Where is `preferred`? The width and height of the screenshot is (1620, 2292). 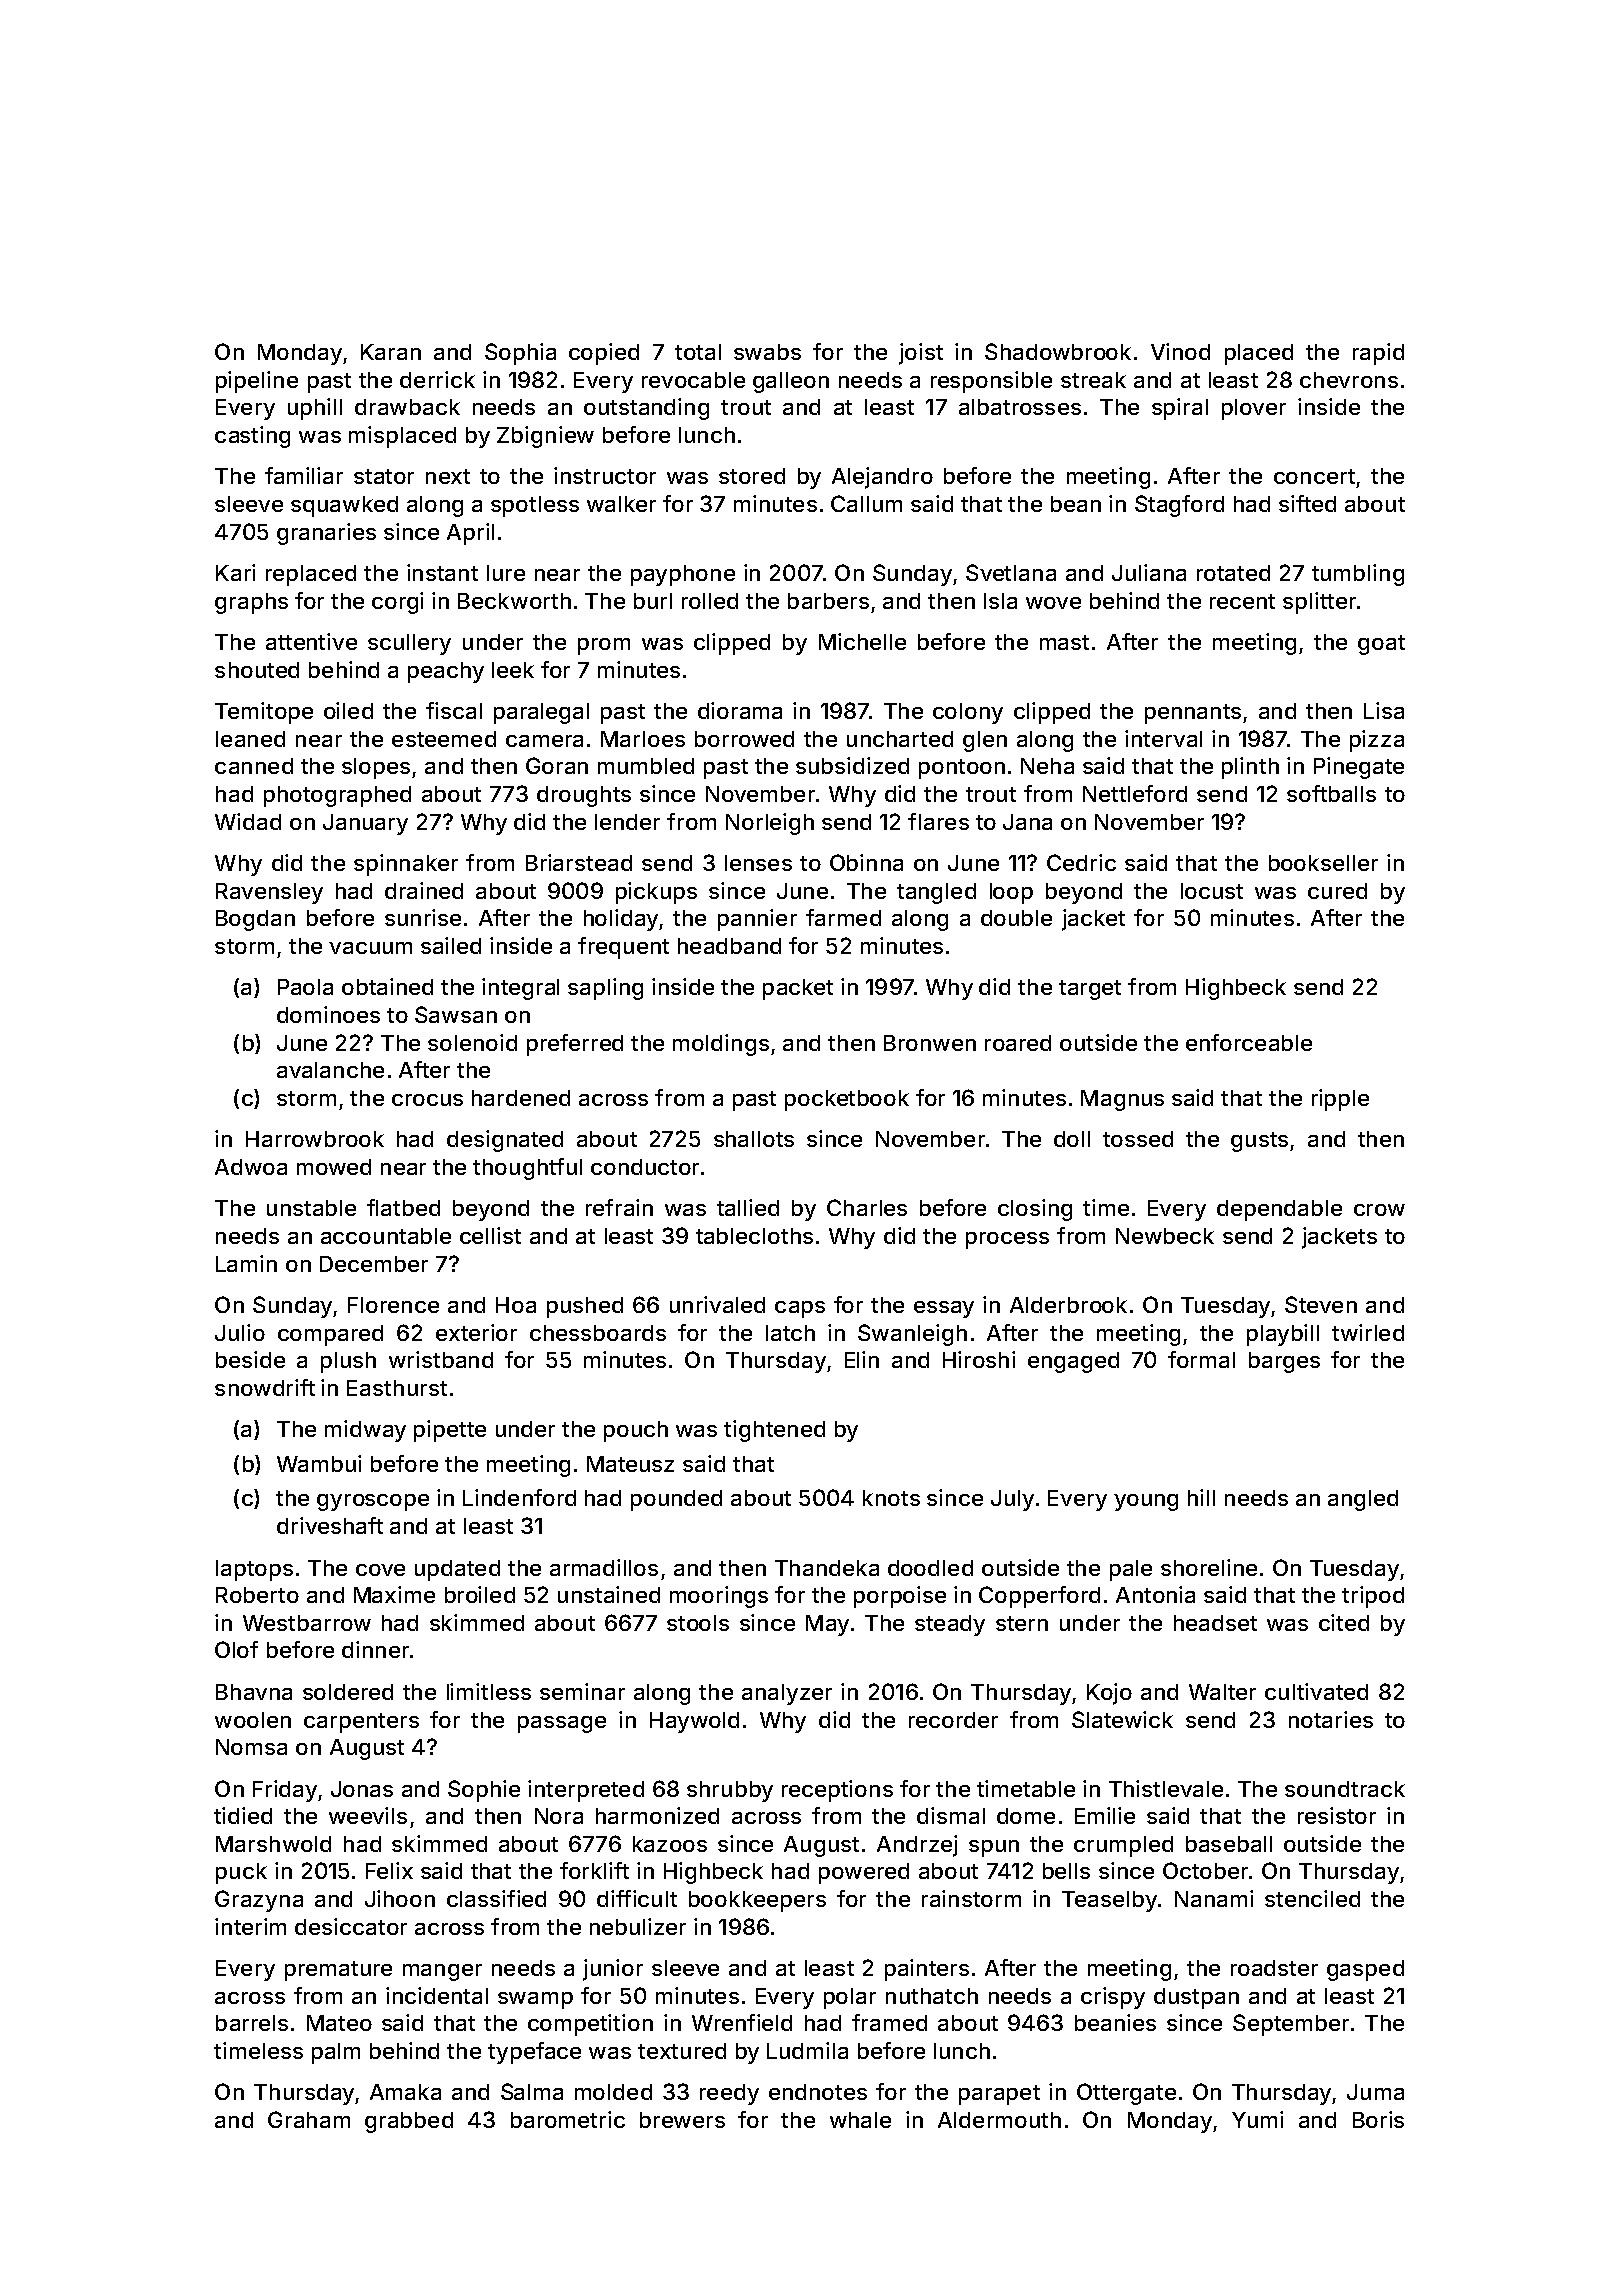
preferred is located at coordinates (575, 1045).
